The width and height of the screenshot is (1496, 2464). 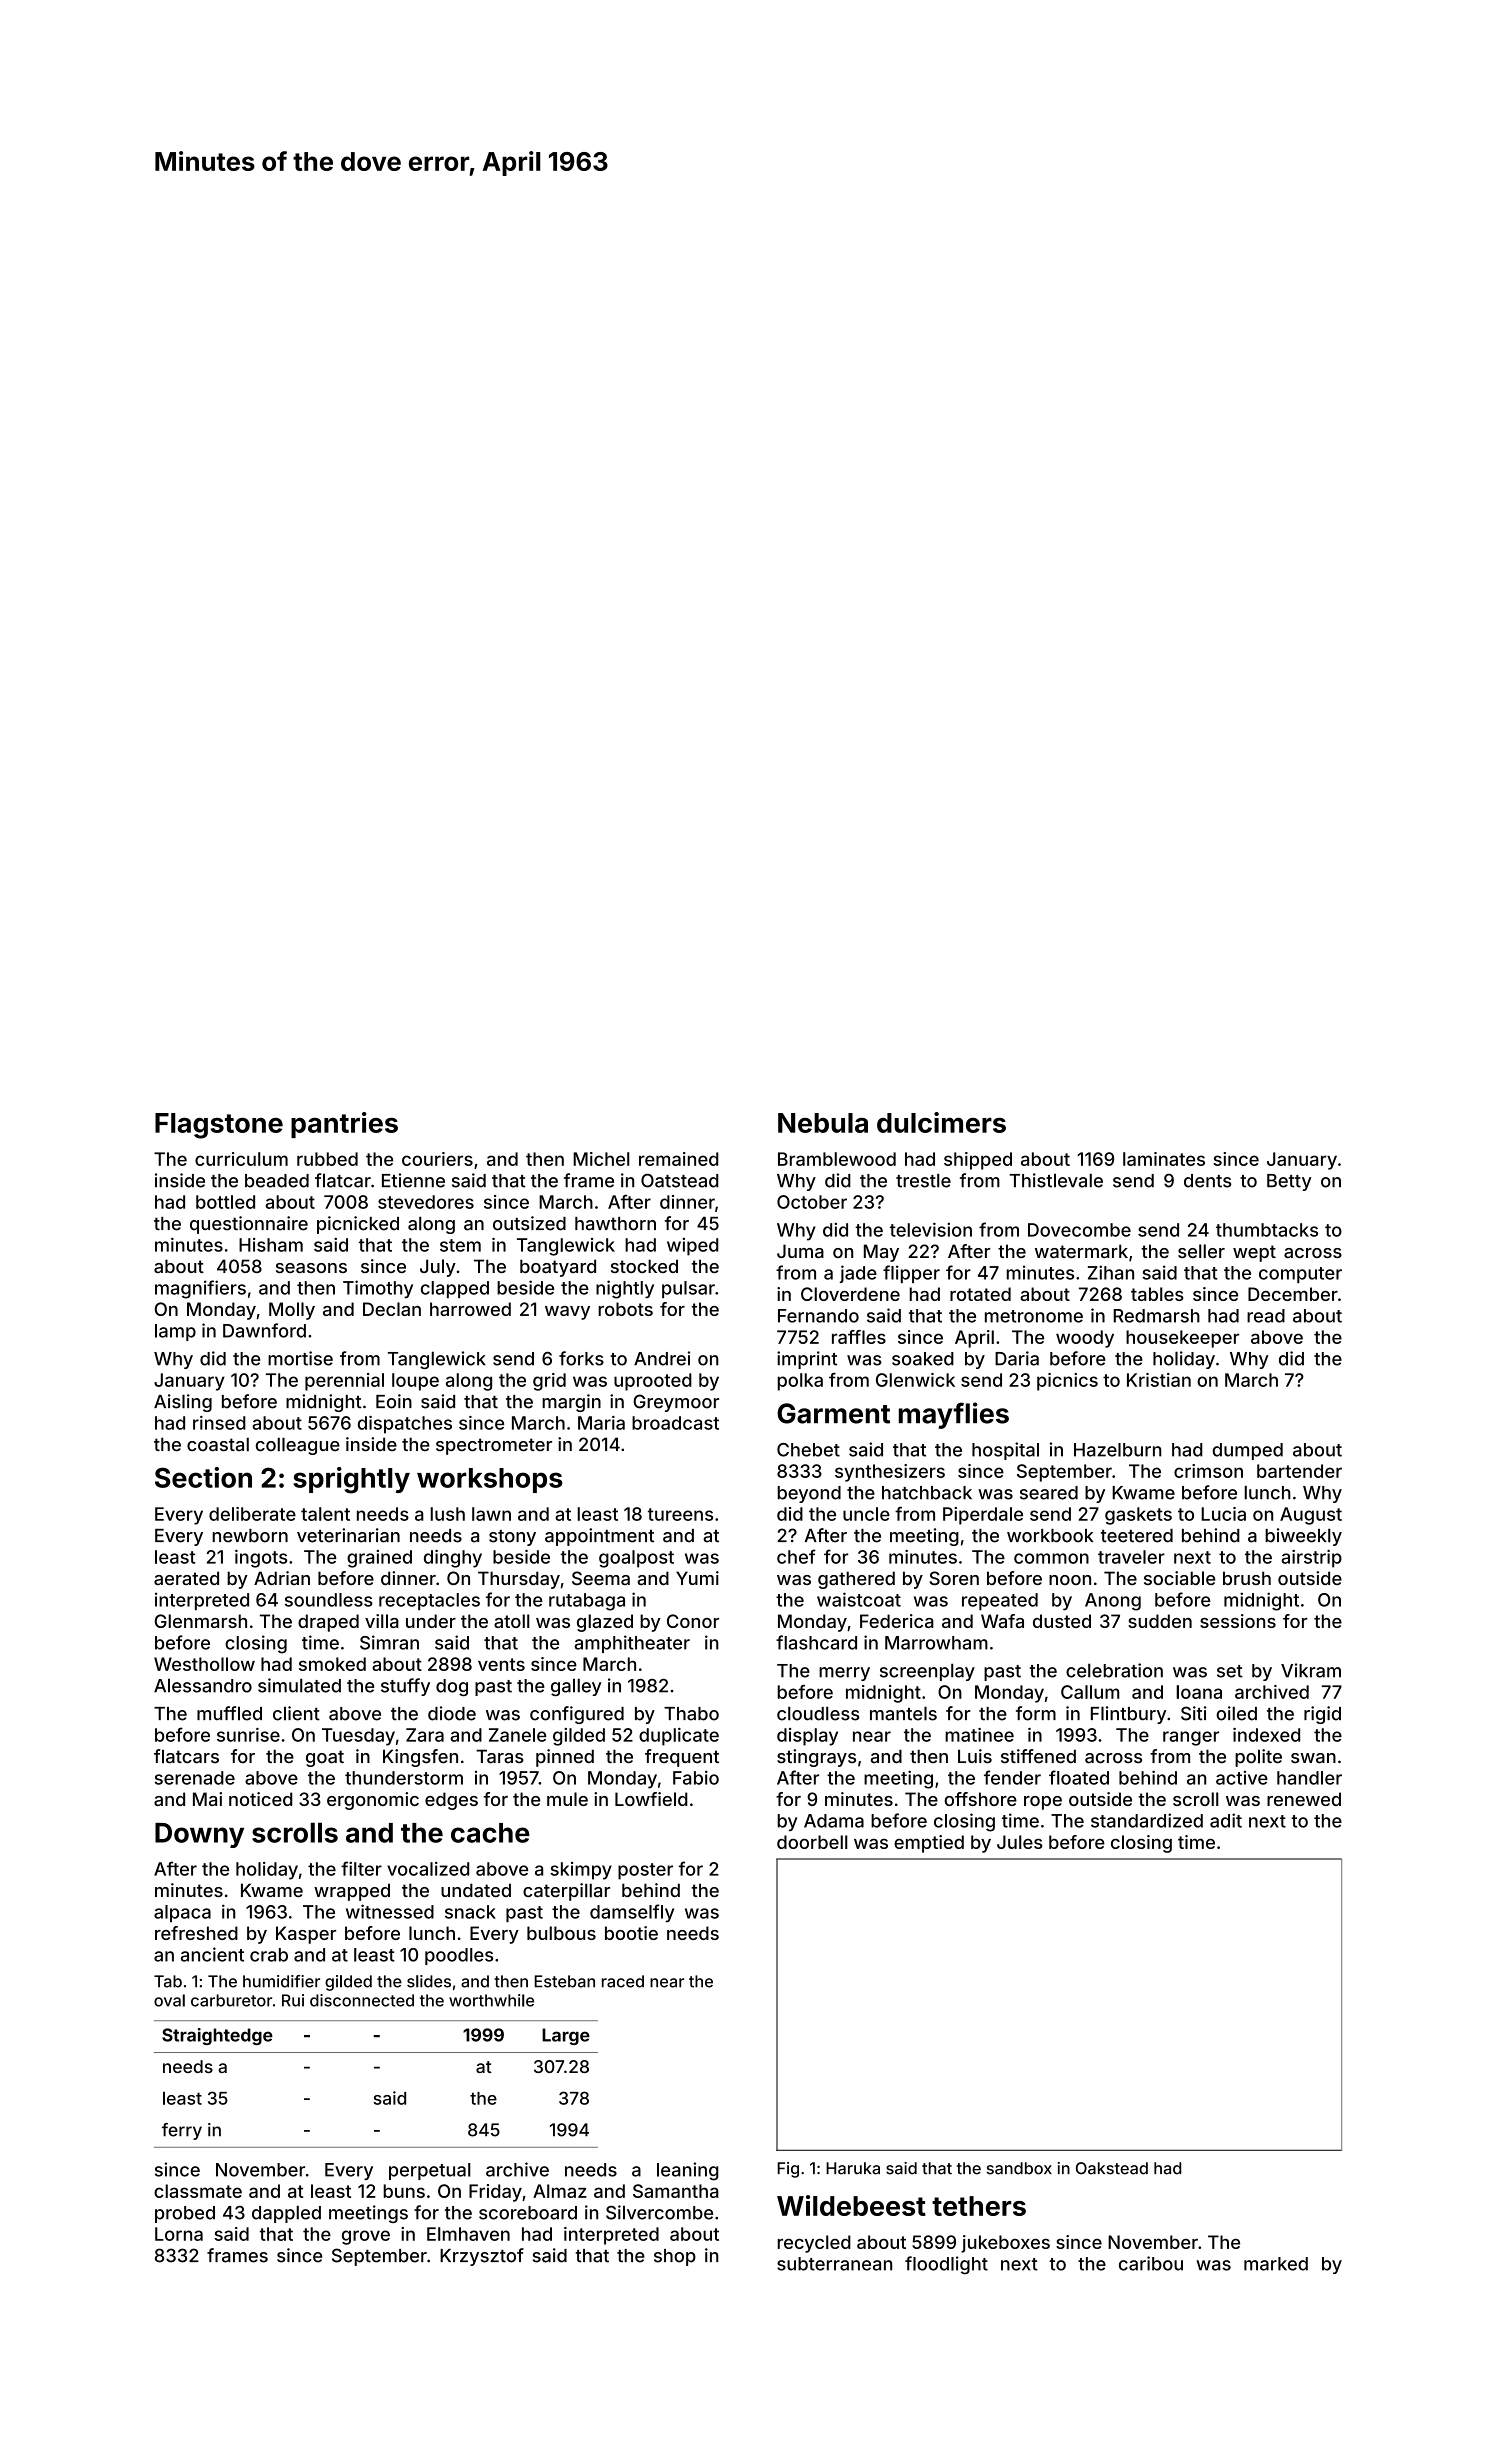 I want to click on Oakstead, so click(x=1112, y=2168).
